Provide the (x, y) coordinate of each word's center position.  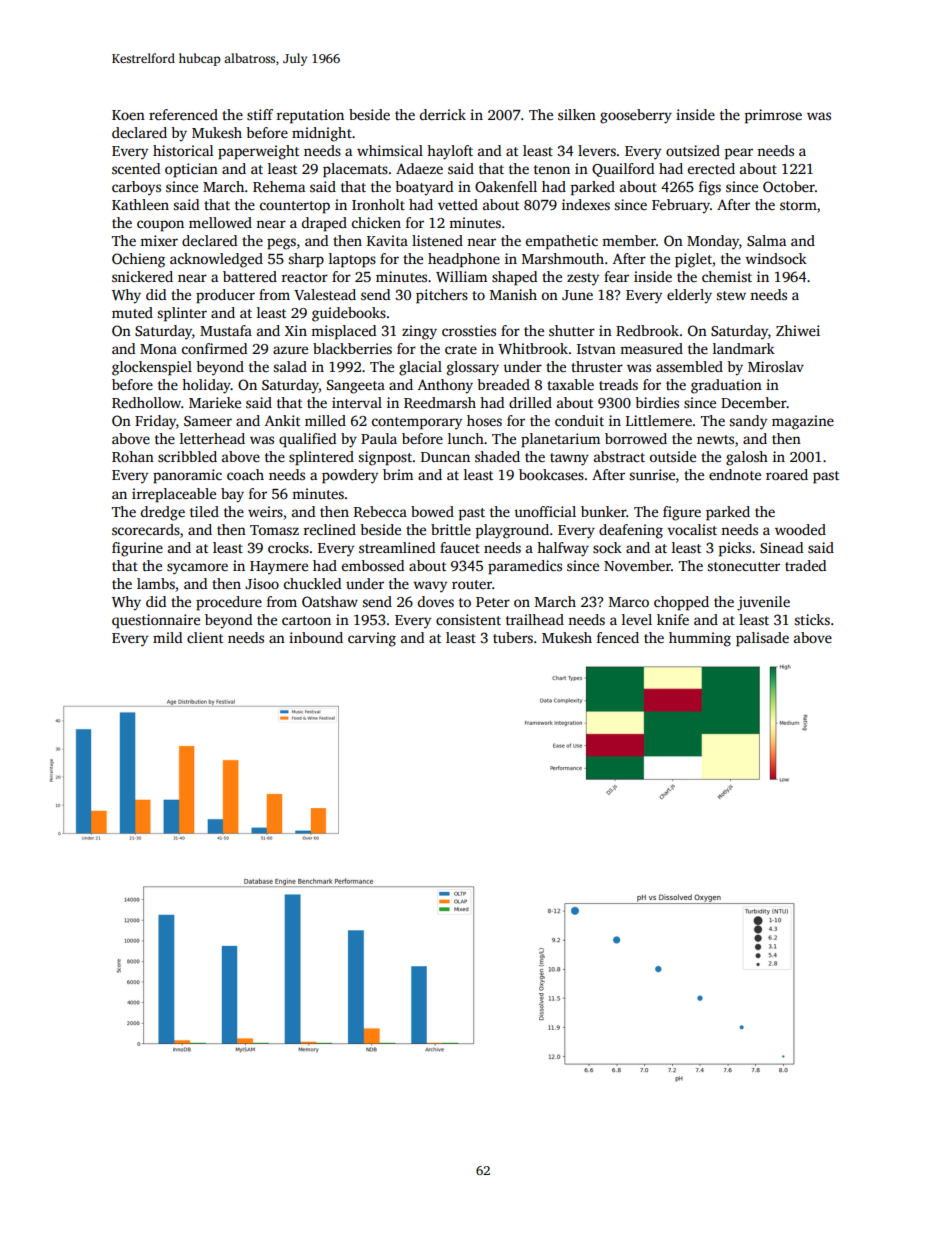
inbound (316, 637)
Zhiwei (798, 330)
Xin (296, 330)
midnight (322, 134)
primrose (773, 116)
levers (597, 150)
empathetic (562, 242)
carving (372, 639)
